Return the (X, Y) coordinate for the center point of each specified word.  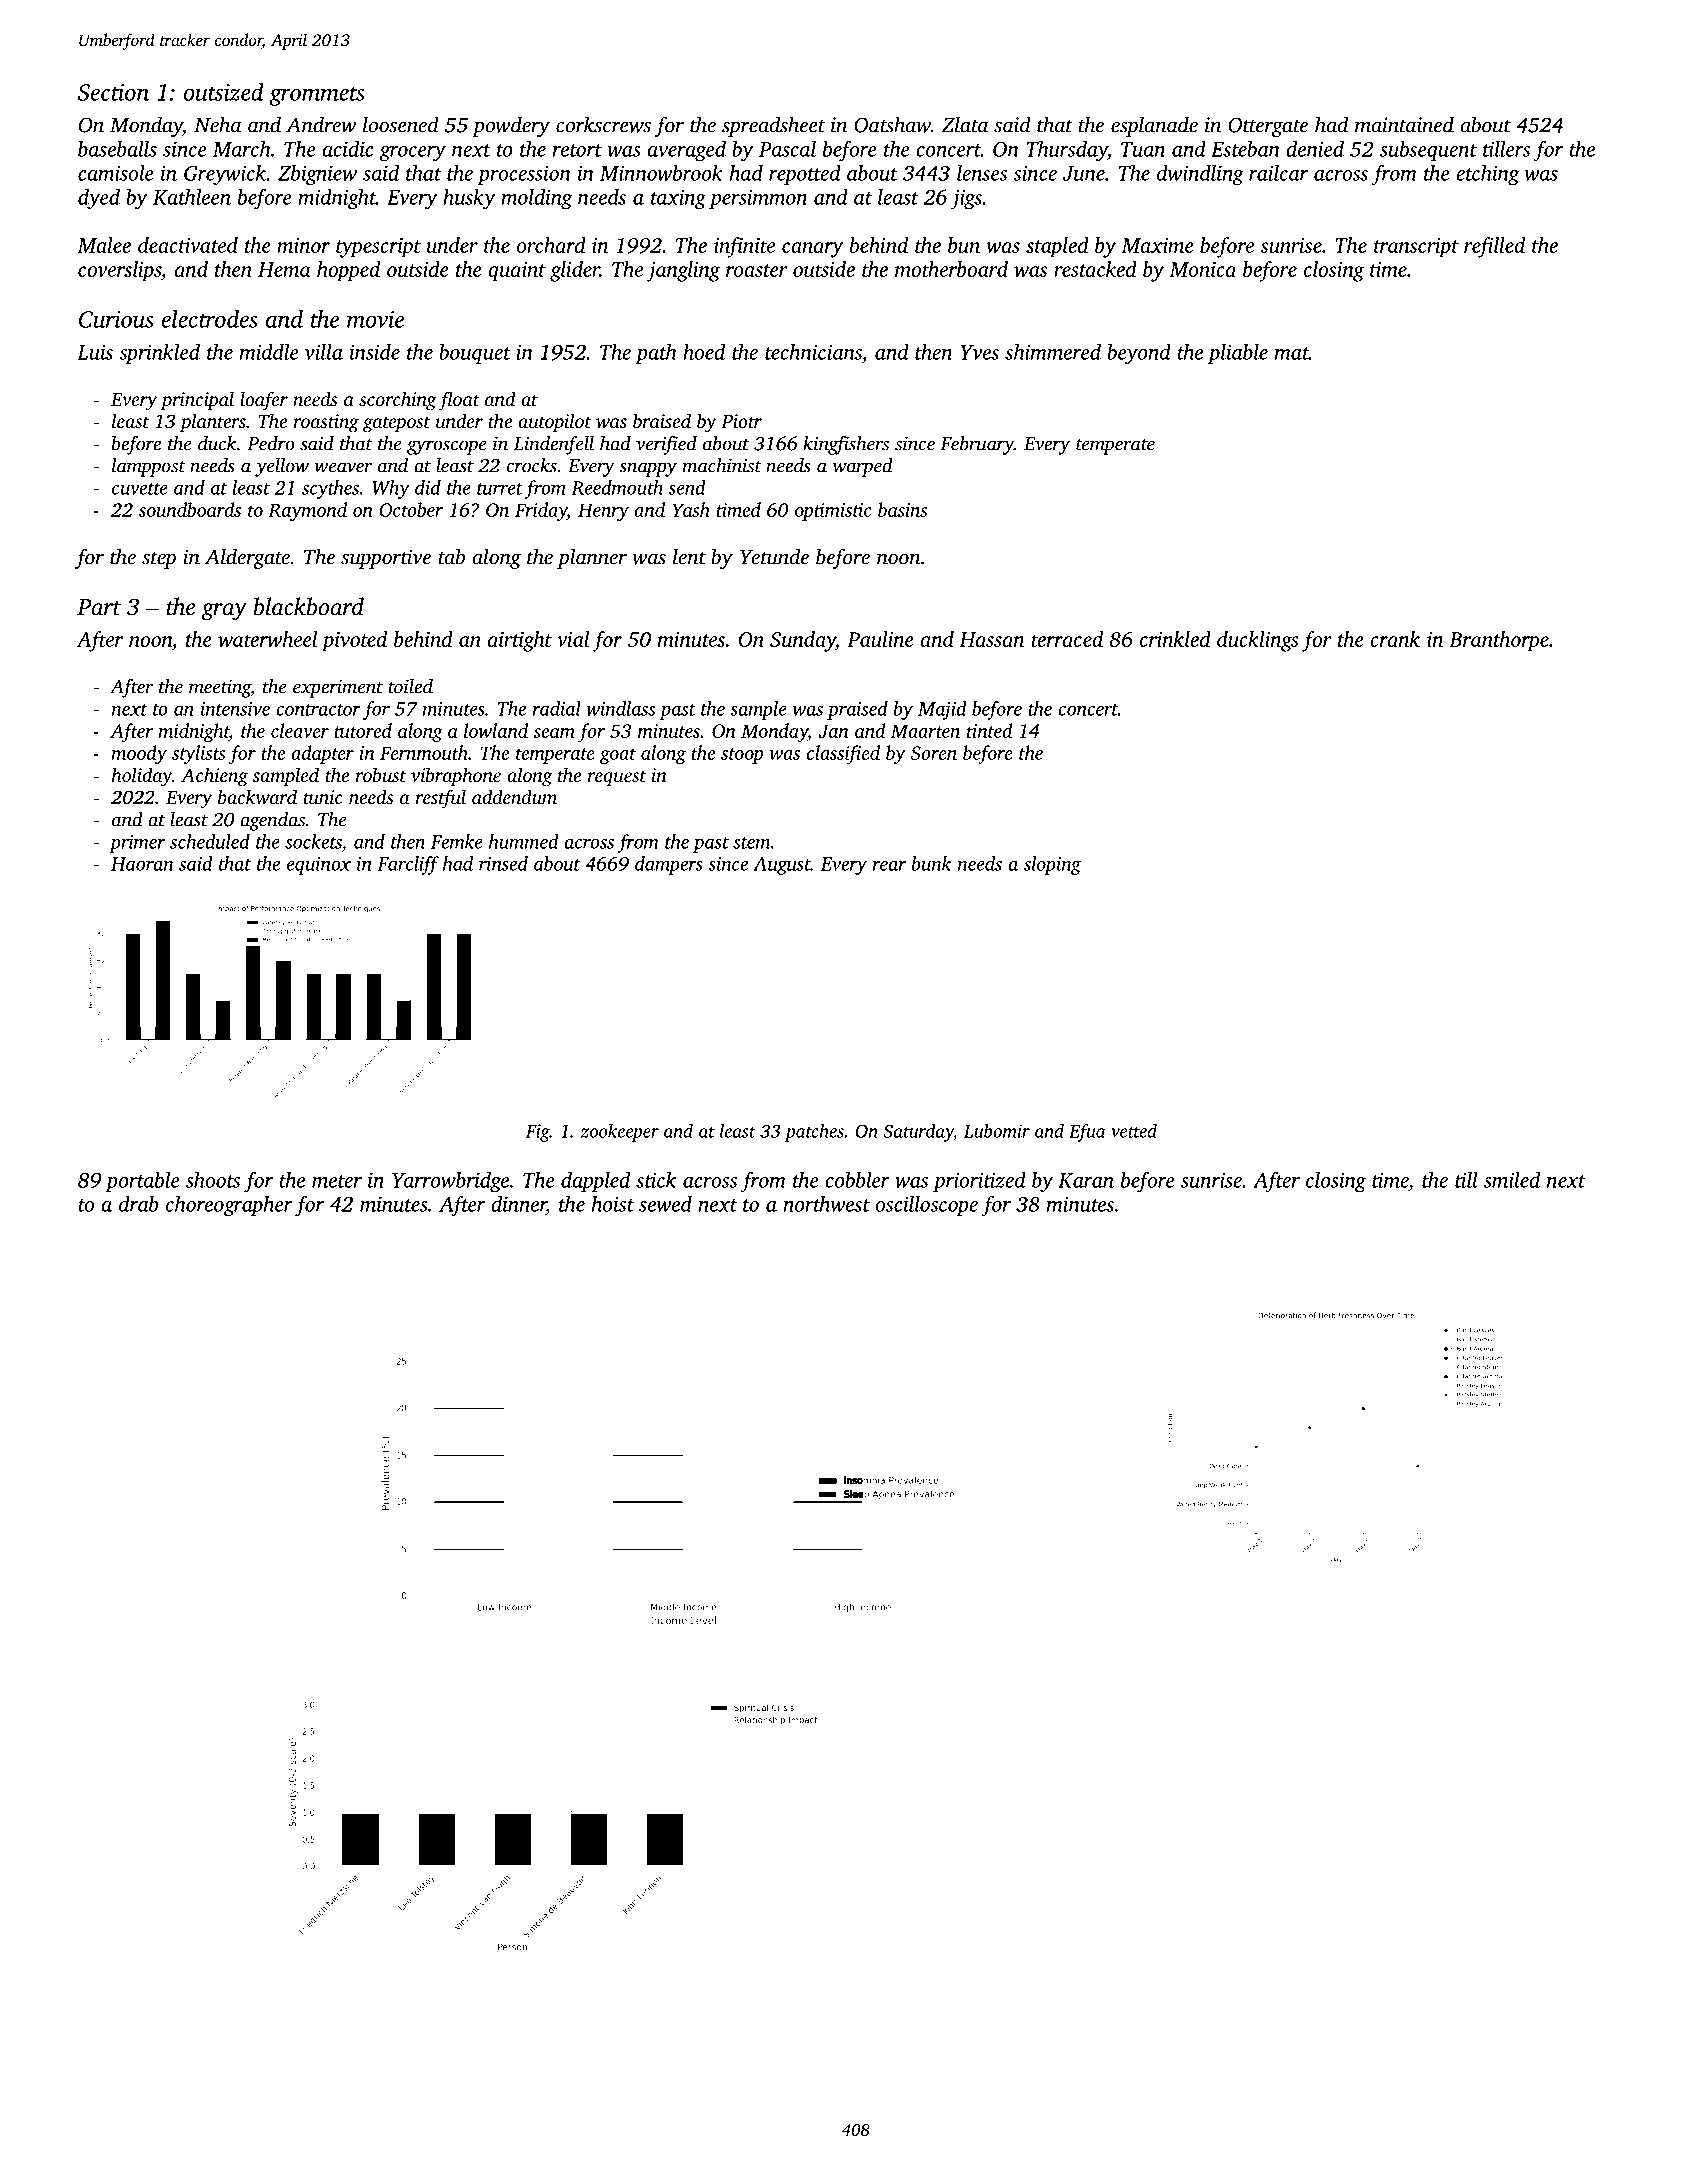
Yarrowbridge (450, 1182)
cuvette (140, 489)
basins (902, 509)
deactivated (188, 245)
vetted (1134, 1131)
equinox (319, 866)
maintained (1404, 124)
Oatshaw (892, 124)
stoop (742, 756)
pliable (1238, 354)
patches (814, 1133)
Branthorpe (1499, 641)
